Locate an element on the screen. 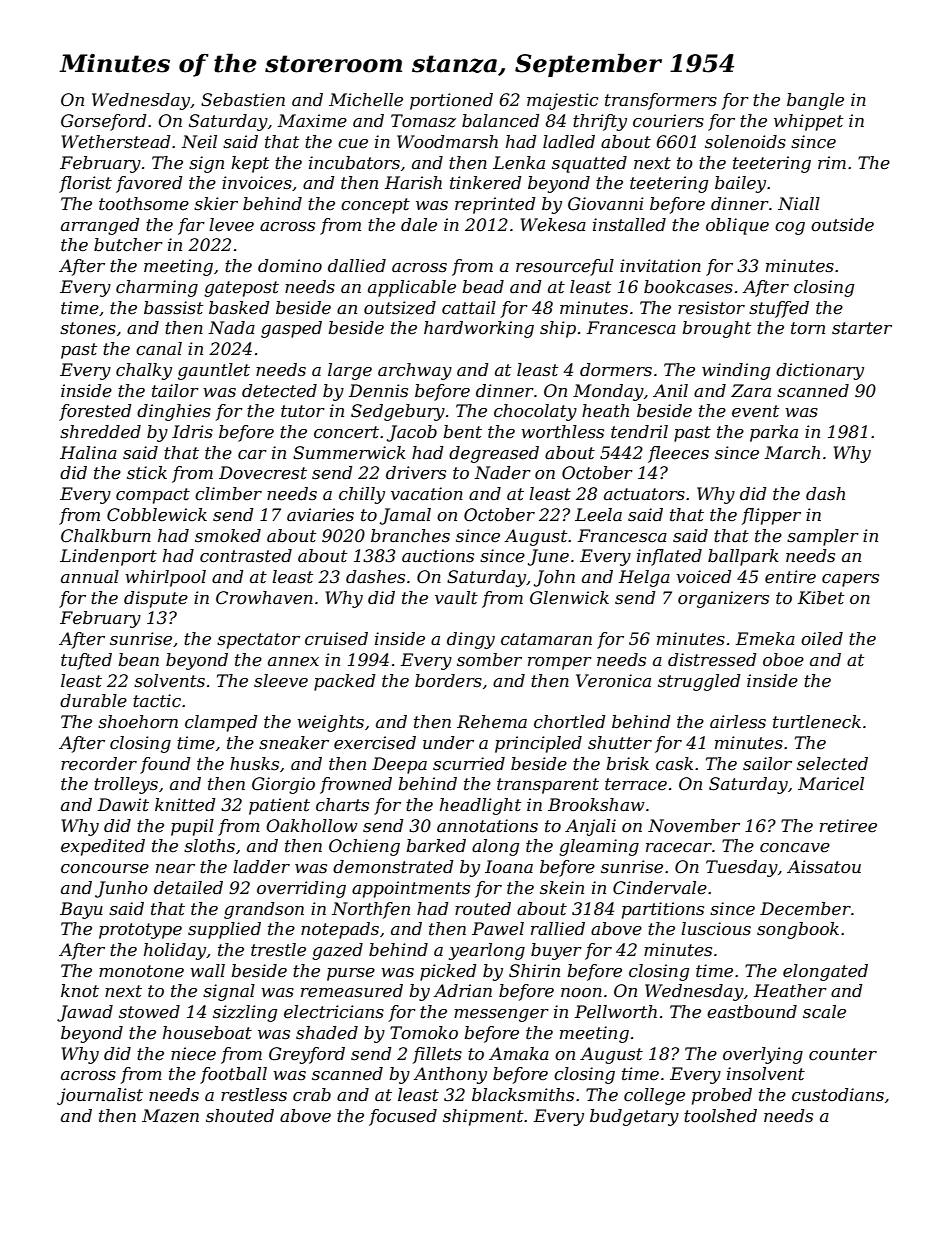  Woodmarsh is located at coordinates (447, 141).
